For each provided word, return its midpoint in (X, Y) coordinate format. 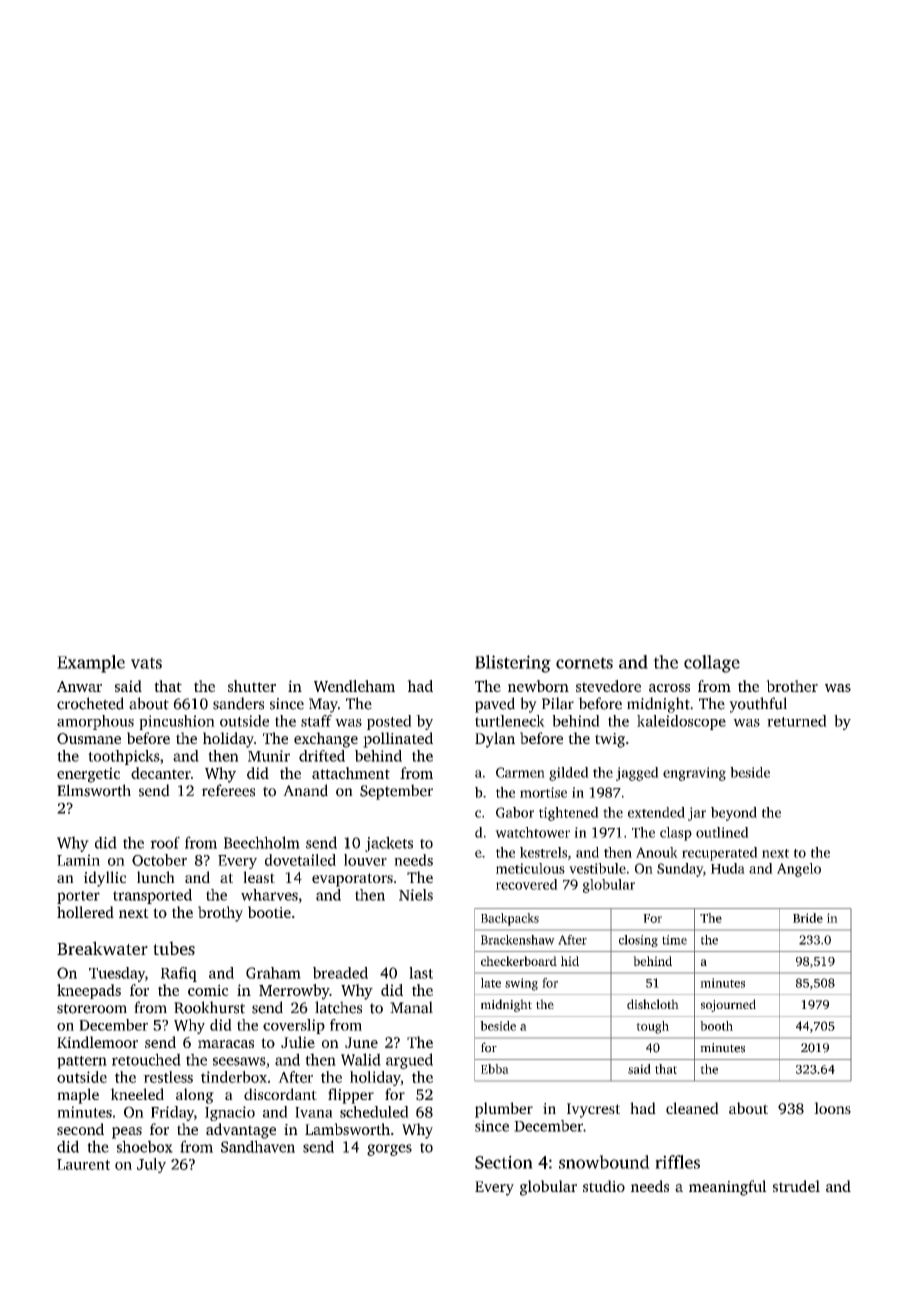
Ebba (495, 1069)
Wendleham (354, 686)
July (151, 1165)
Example (91, 664)
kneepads (89, 991)
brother (792, 686)
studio (604, 1186)
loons (832, 1108)
